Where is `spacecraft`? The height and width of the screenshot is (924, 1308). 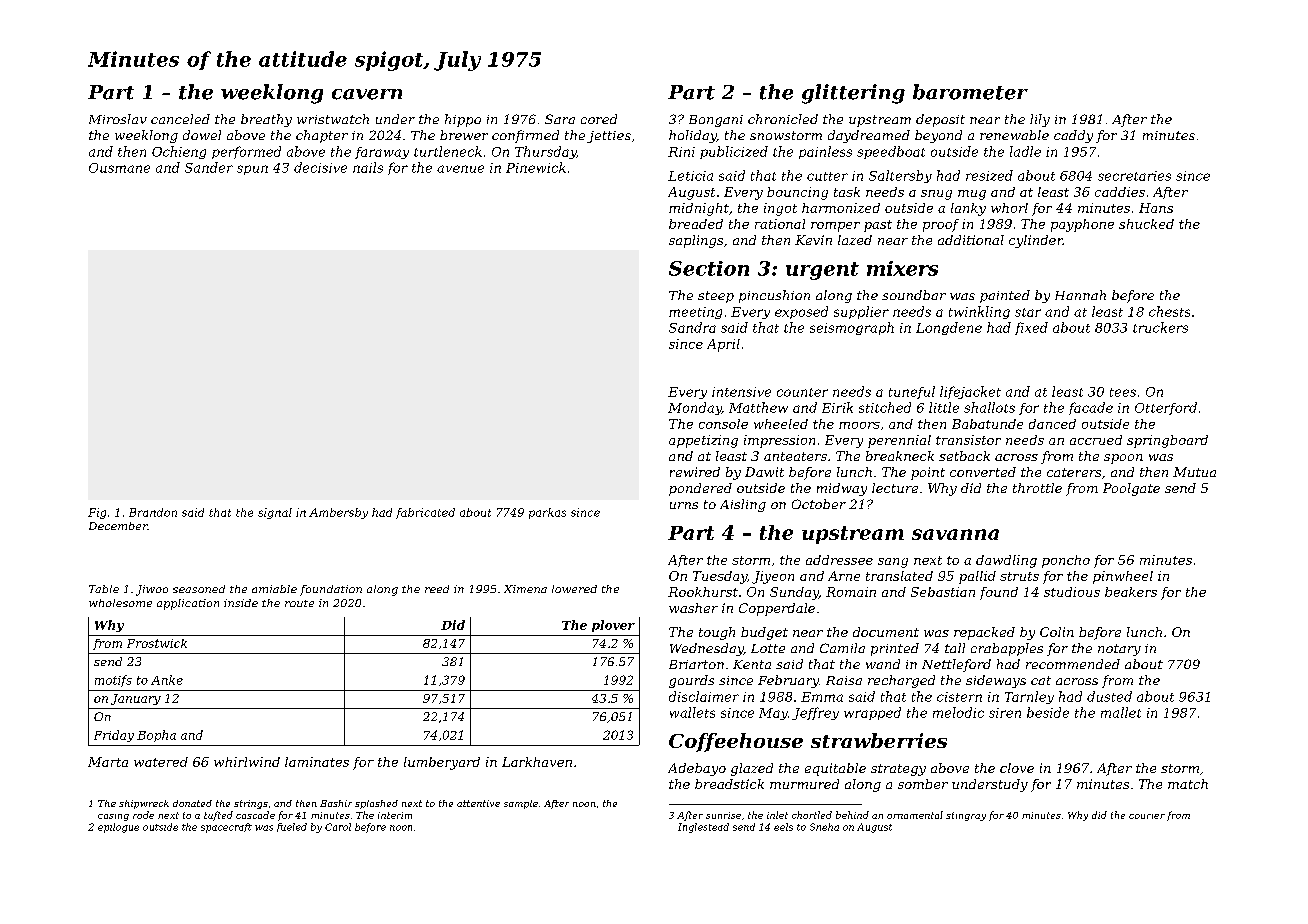
spacecraft is located at coordinates (226, 828).
